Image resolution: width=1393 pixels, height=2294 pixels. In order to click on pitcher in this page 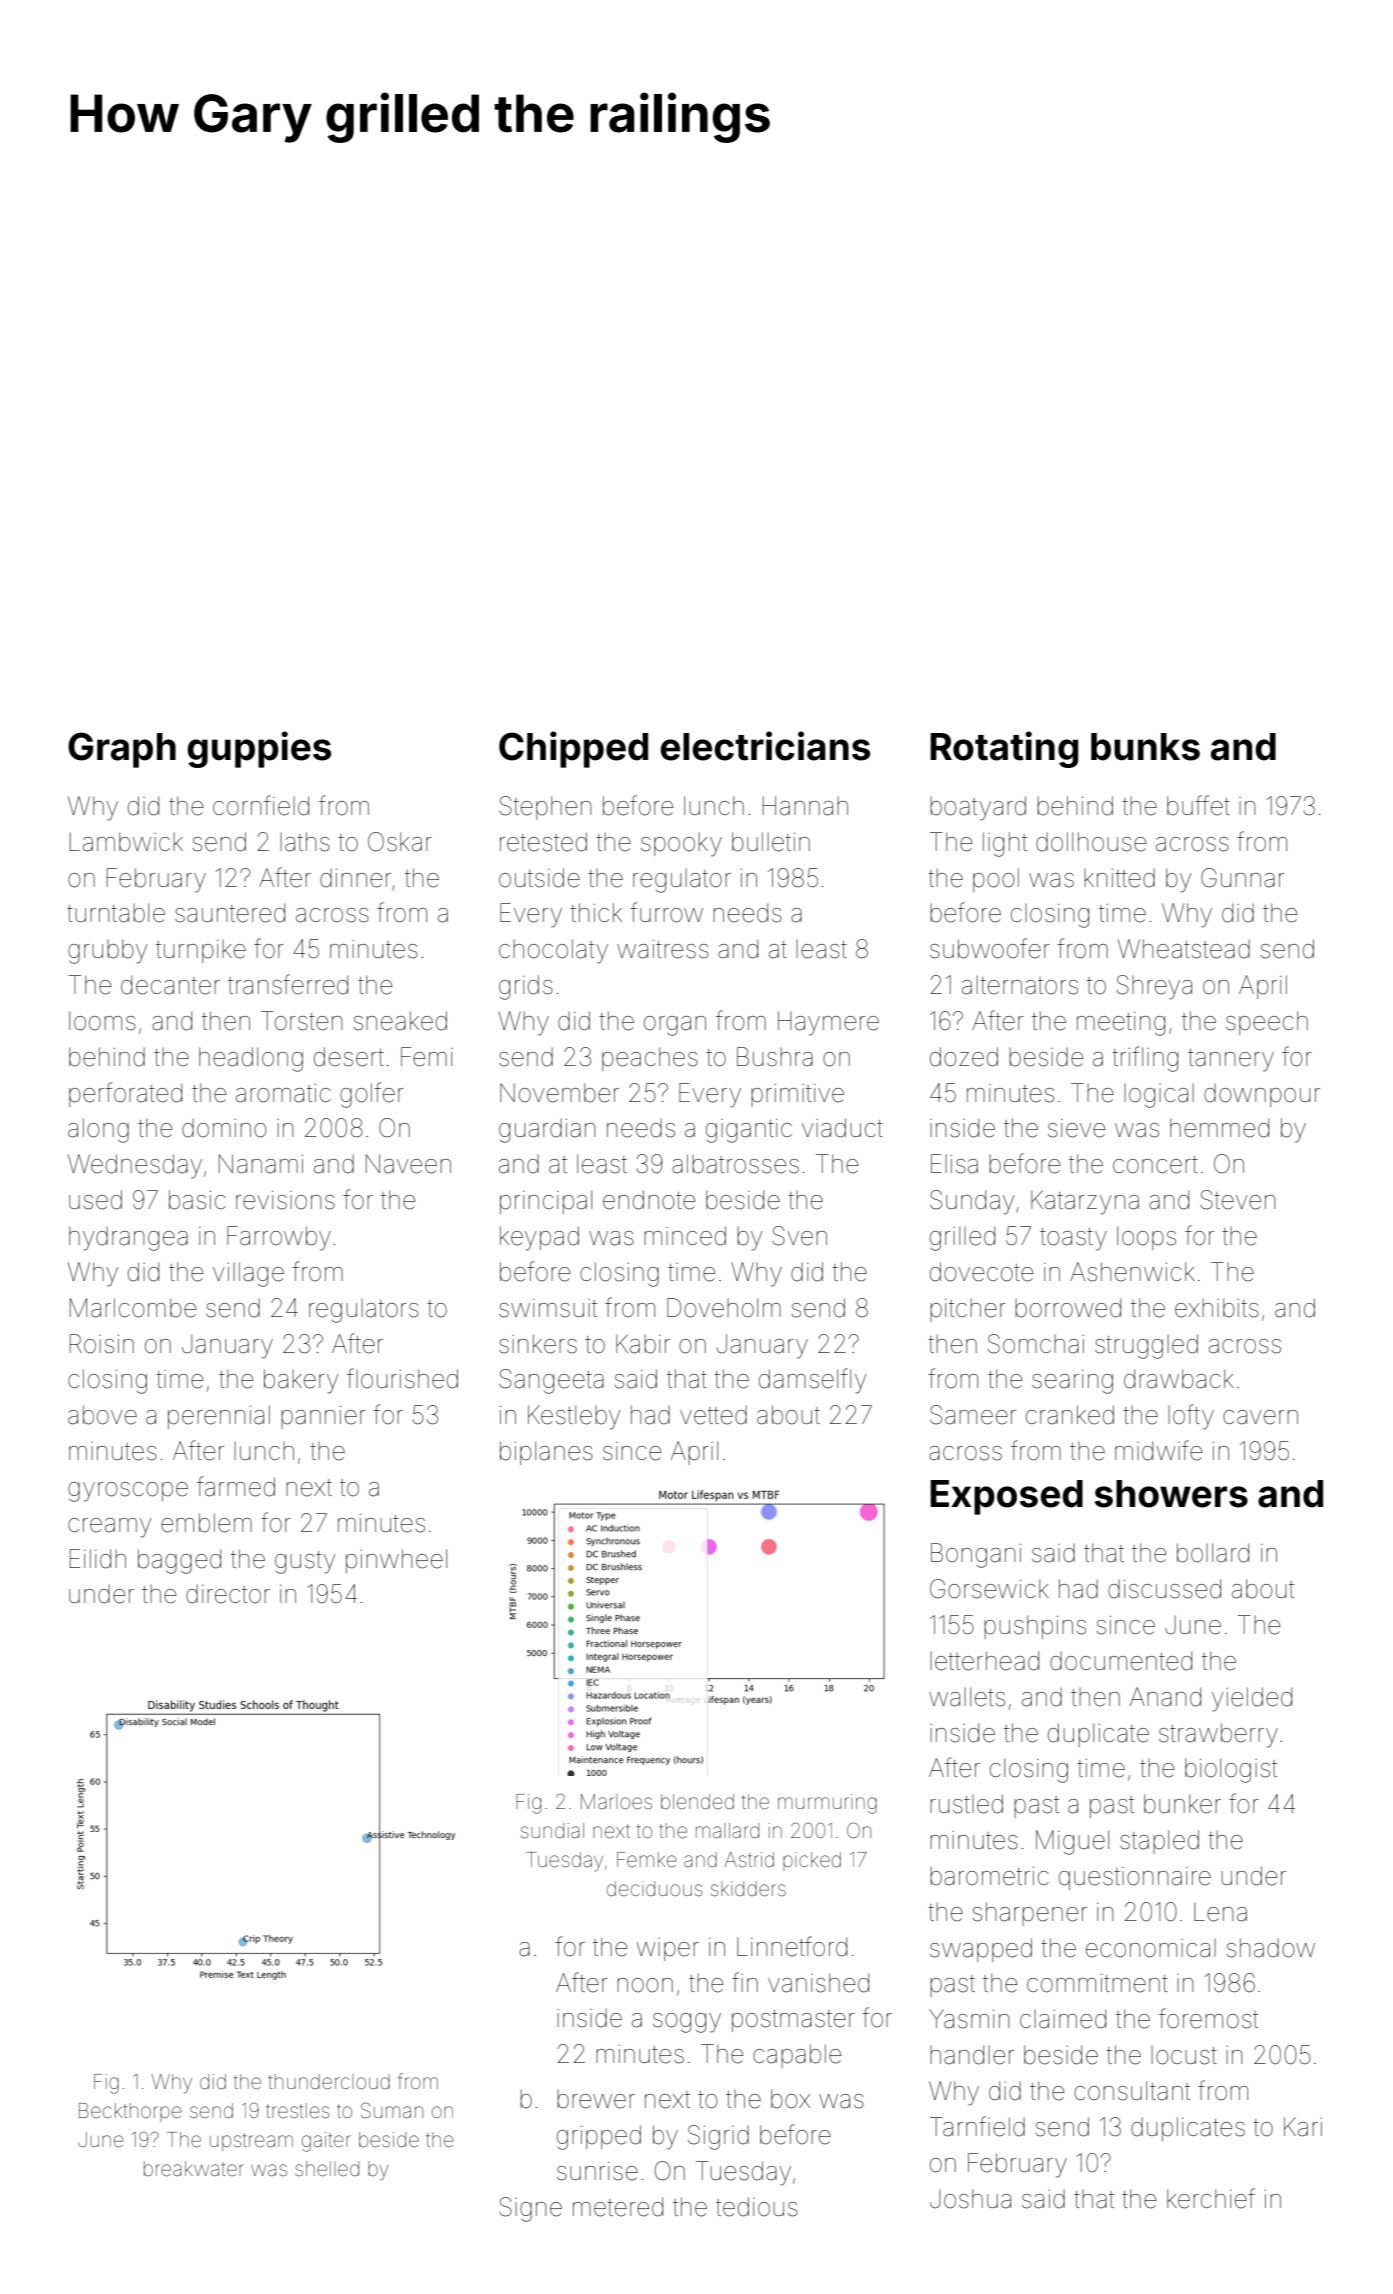, I will do `click(968, 1310)`.
